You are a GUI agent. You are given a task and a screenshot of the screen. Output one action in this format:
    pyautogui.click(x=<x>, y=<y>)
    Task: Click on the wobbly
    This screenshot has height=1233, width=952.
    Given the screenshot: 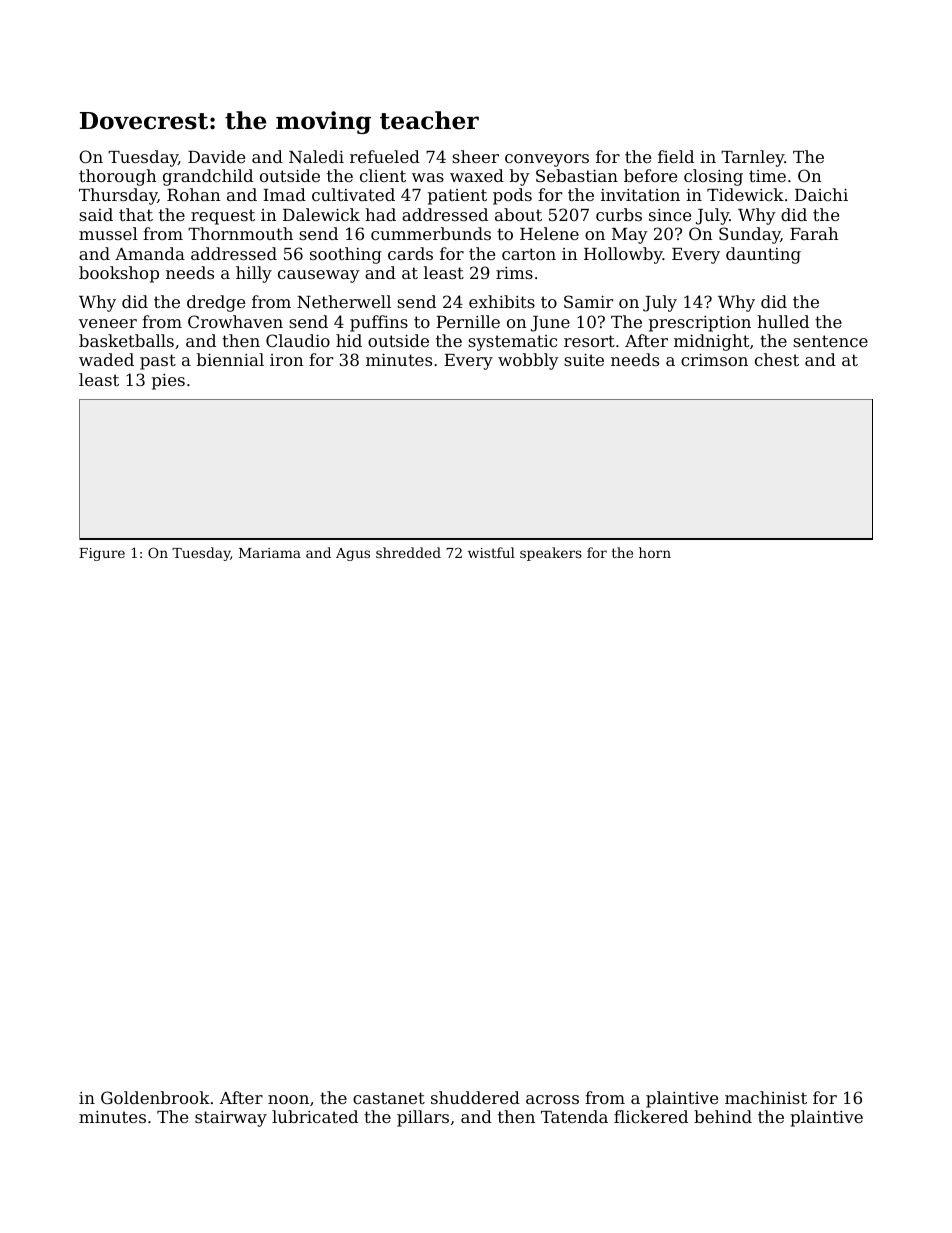 What is the action you would take?
    pyautogui.click(x=528, y=361)
